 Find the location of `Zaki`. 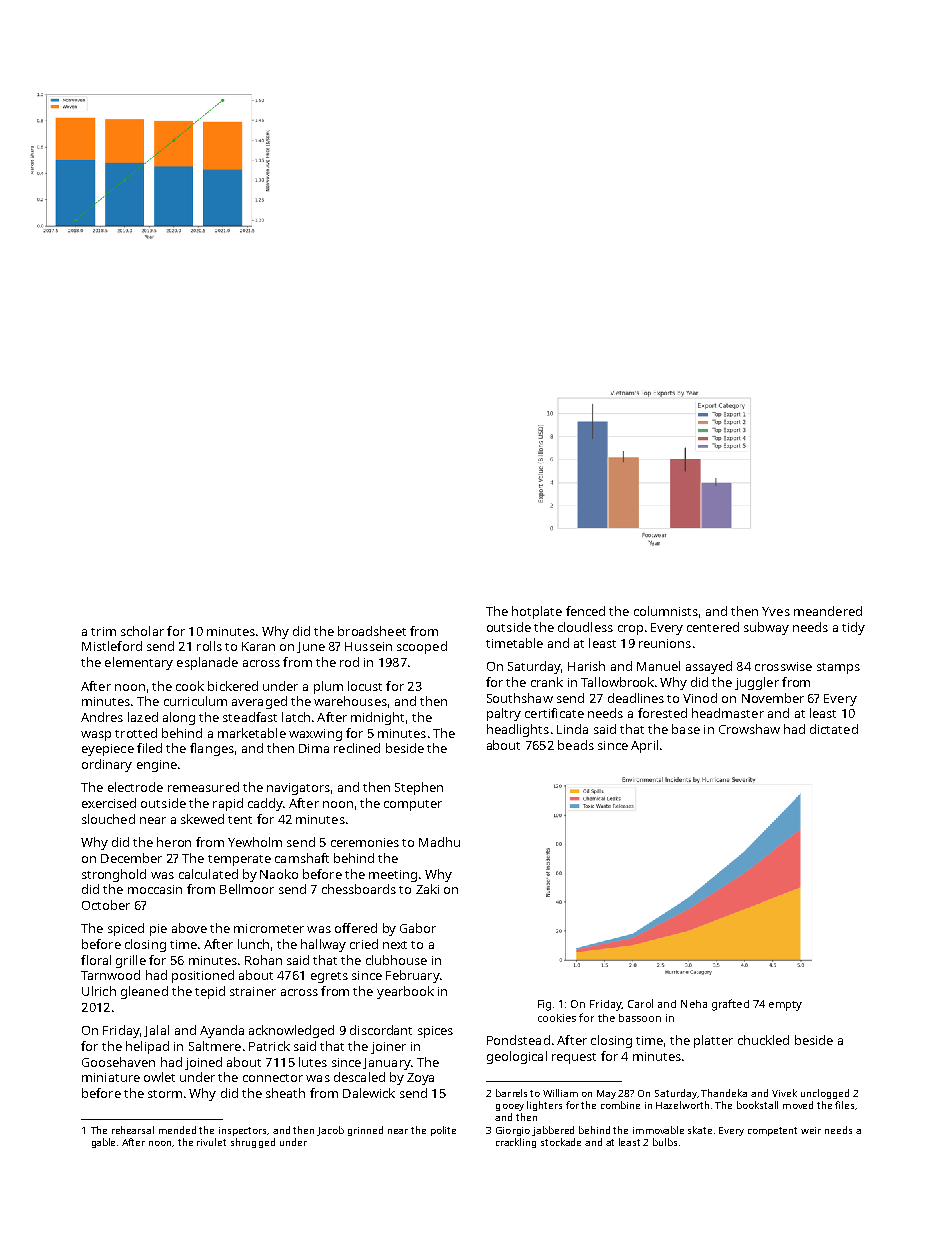

Zaki is located at coordinates (427, 889).
